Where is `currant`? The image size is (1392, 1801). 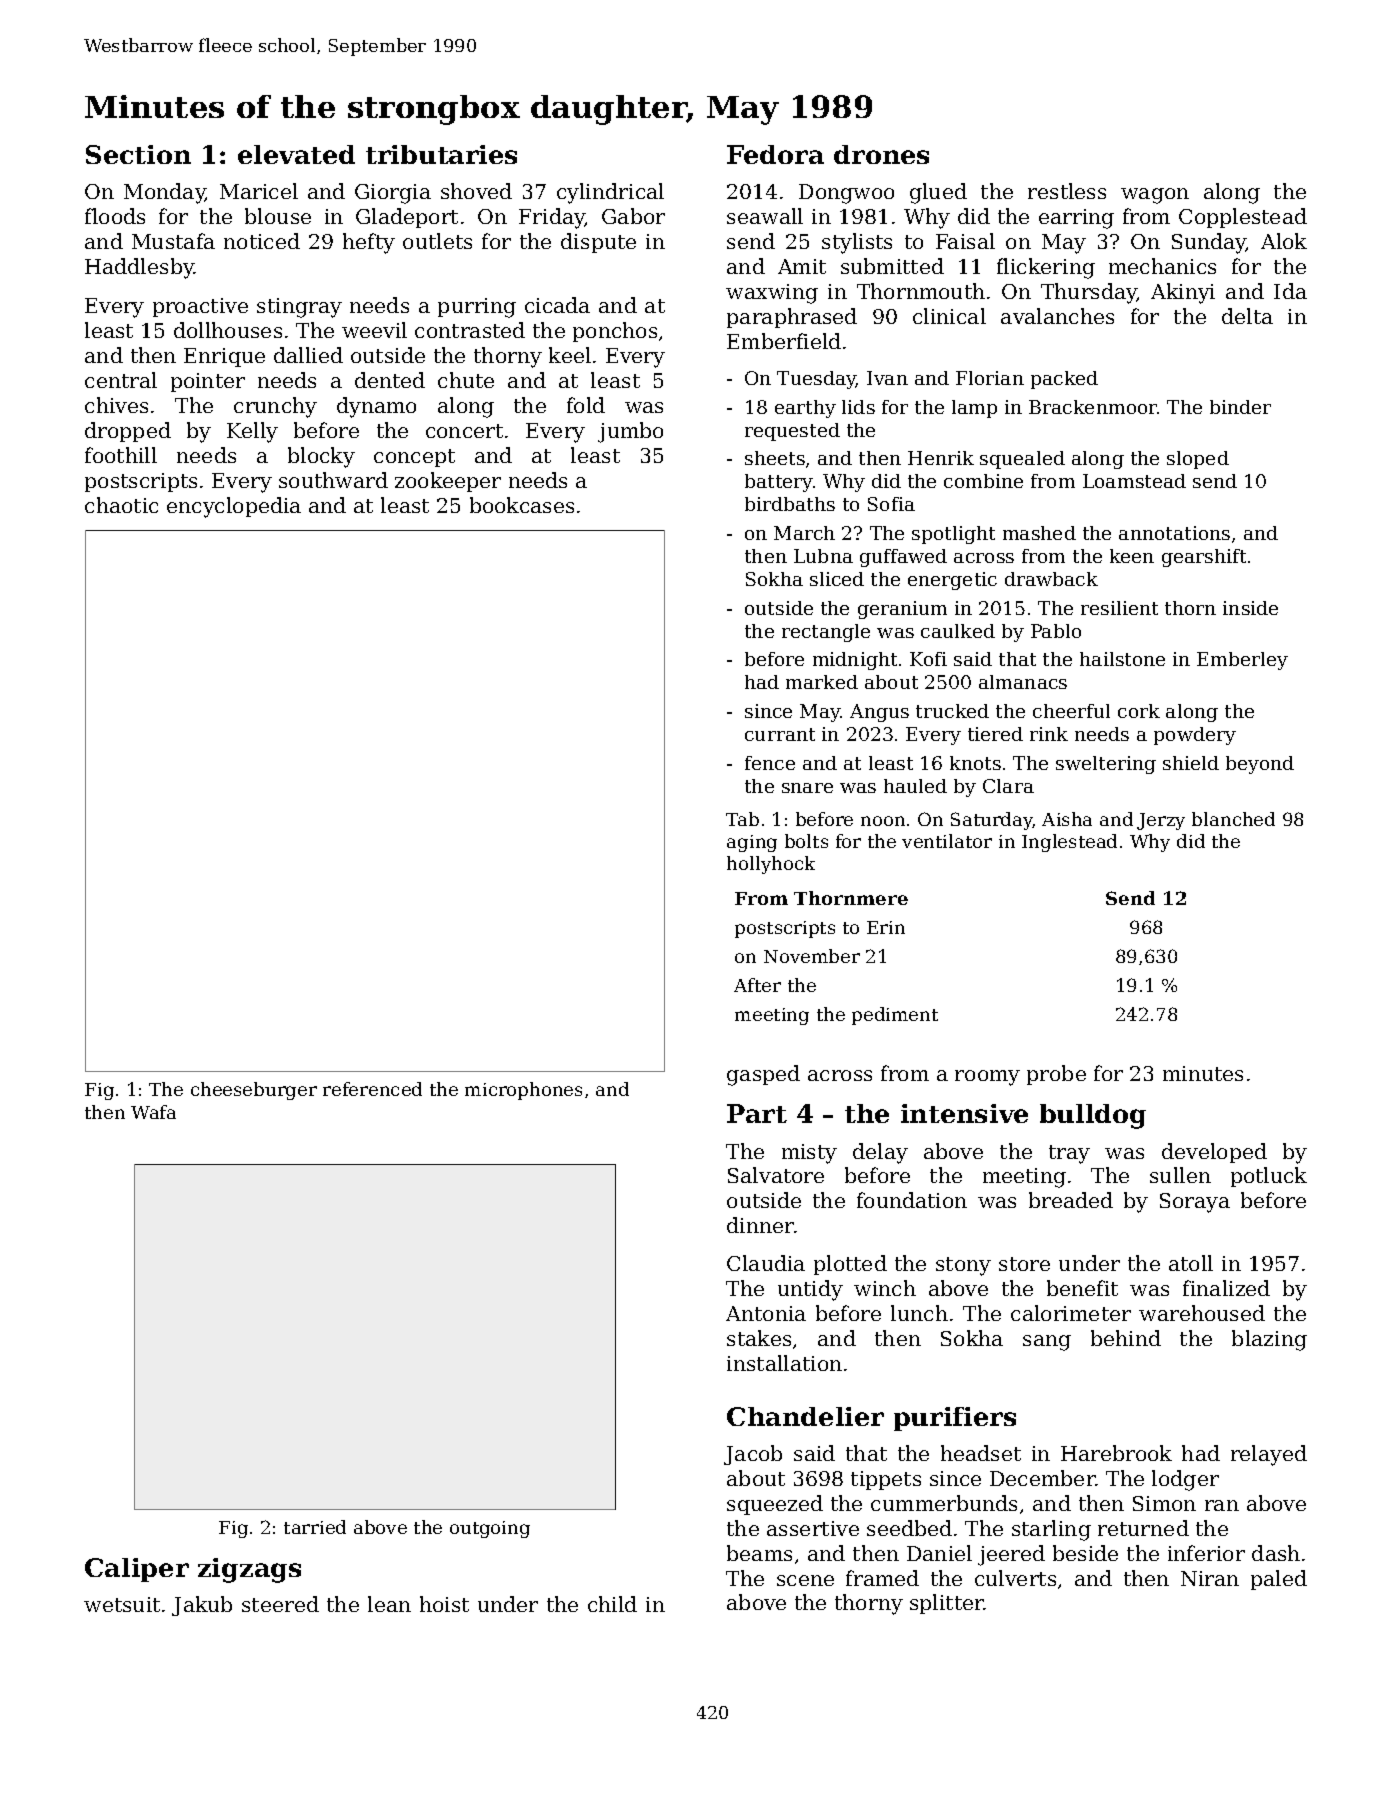 currant is located at coordinates (780, 734).
